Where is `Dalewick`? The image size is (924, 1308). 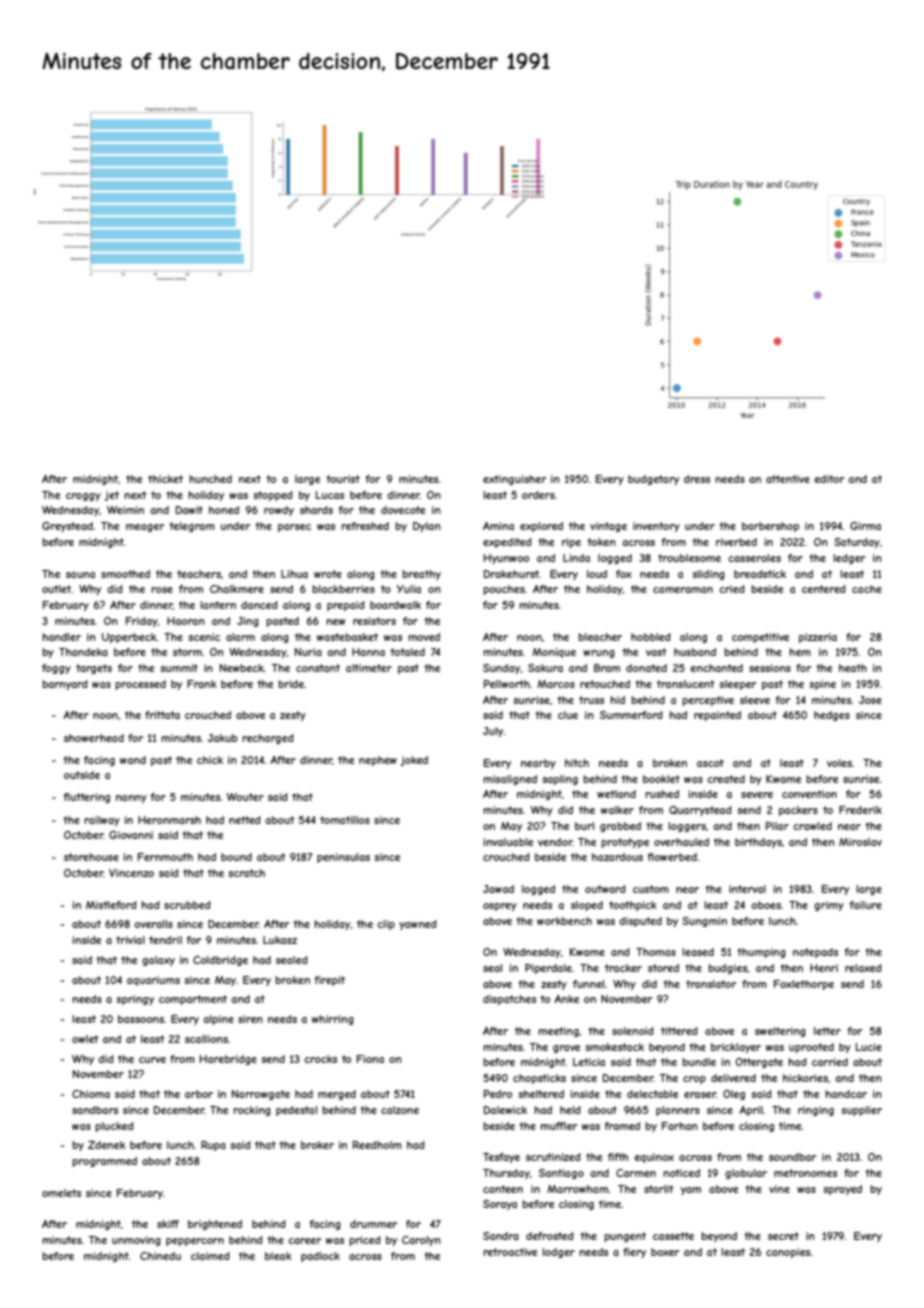 Dalewick is located at coordinates (505, 1110).
